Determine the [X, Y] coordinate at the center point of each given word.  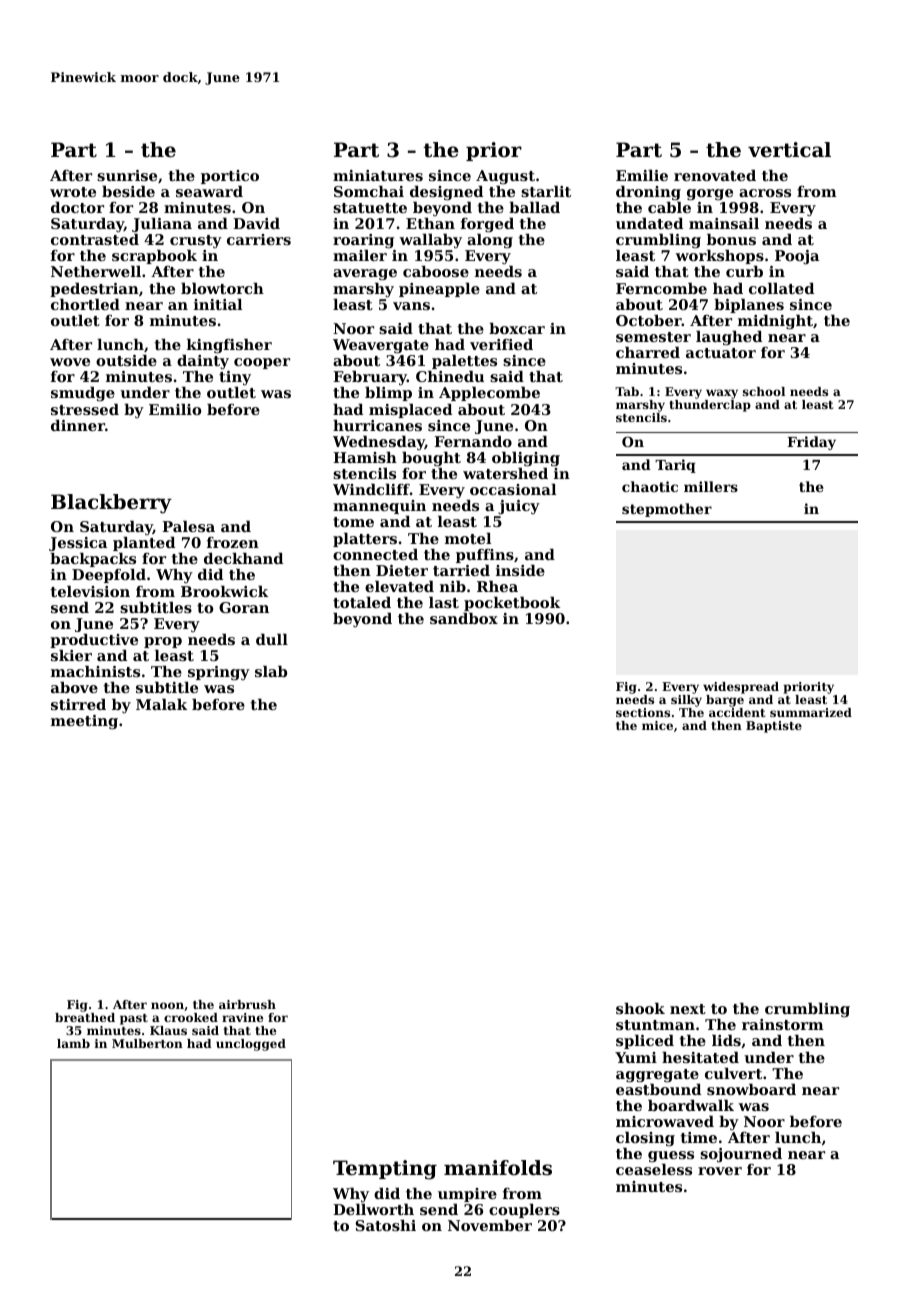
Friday [811, 443]
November [490, 1225]
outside [126, 360]
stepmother [667, 510]
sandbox [464, 618]
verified [501, 344]
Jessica [78, 544]
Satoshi [385, 1225]
